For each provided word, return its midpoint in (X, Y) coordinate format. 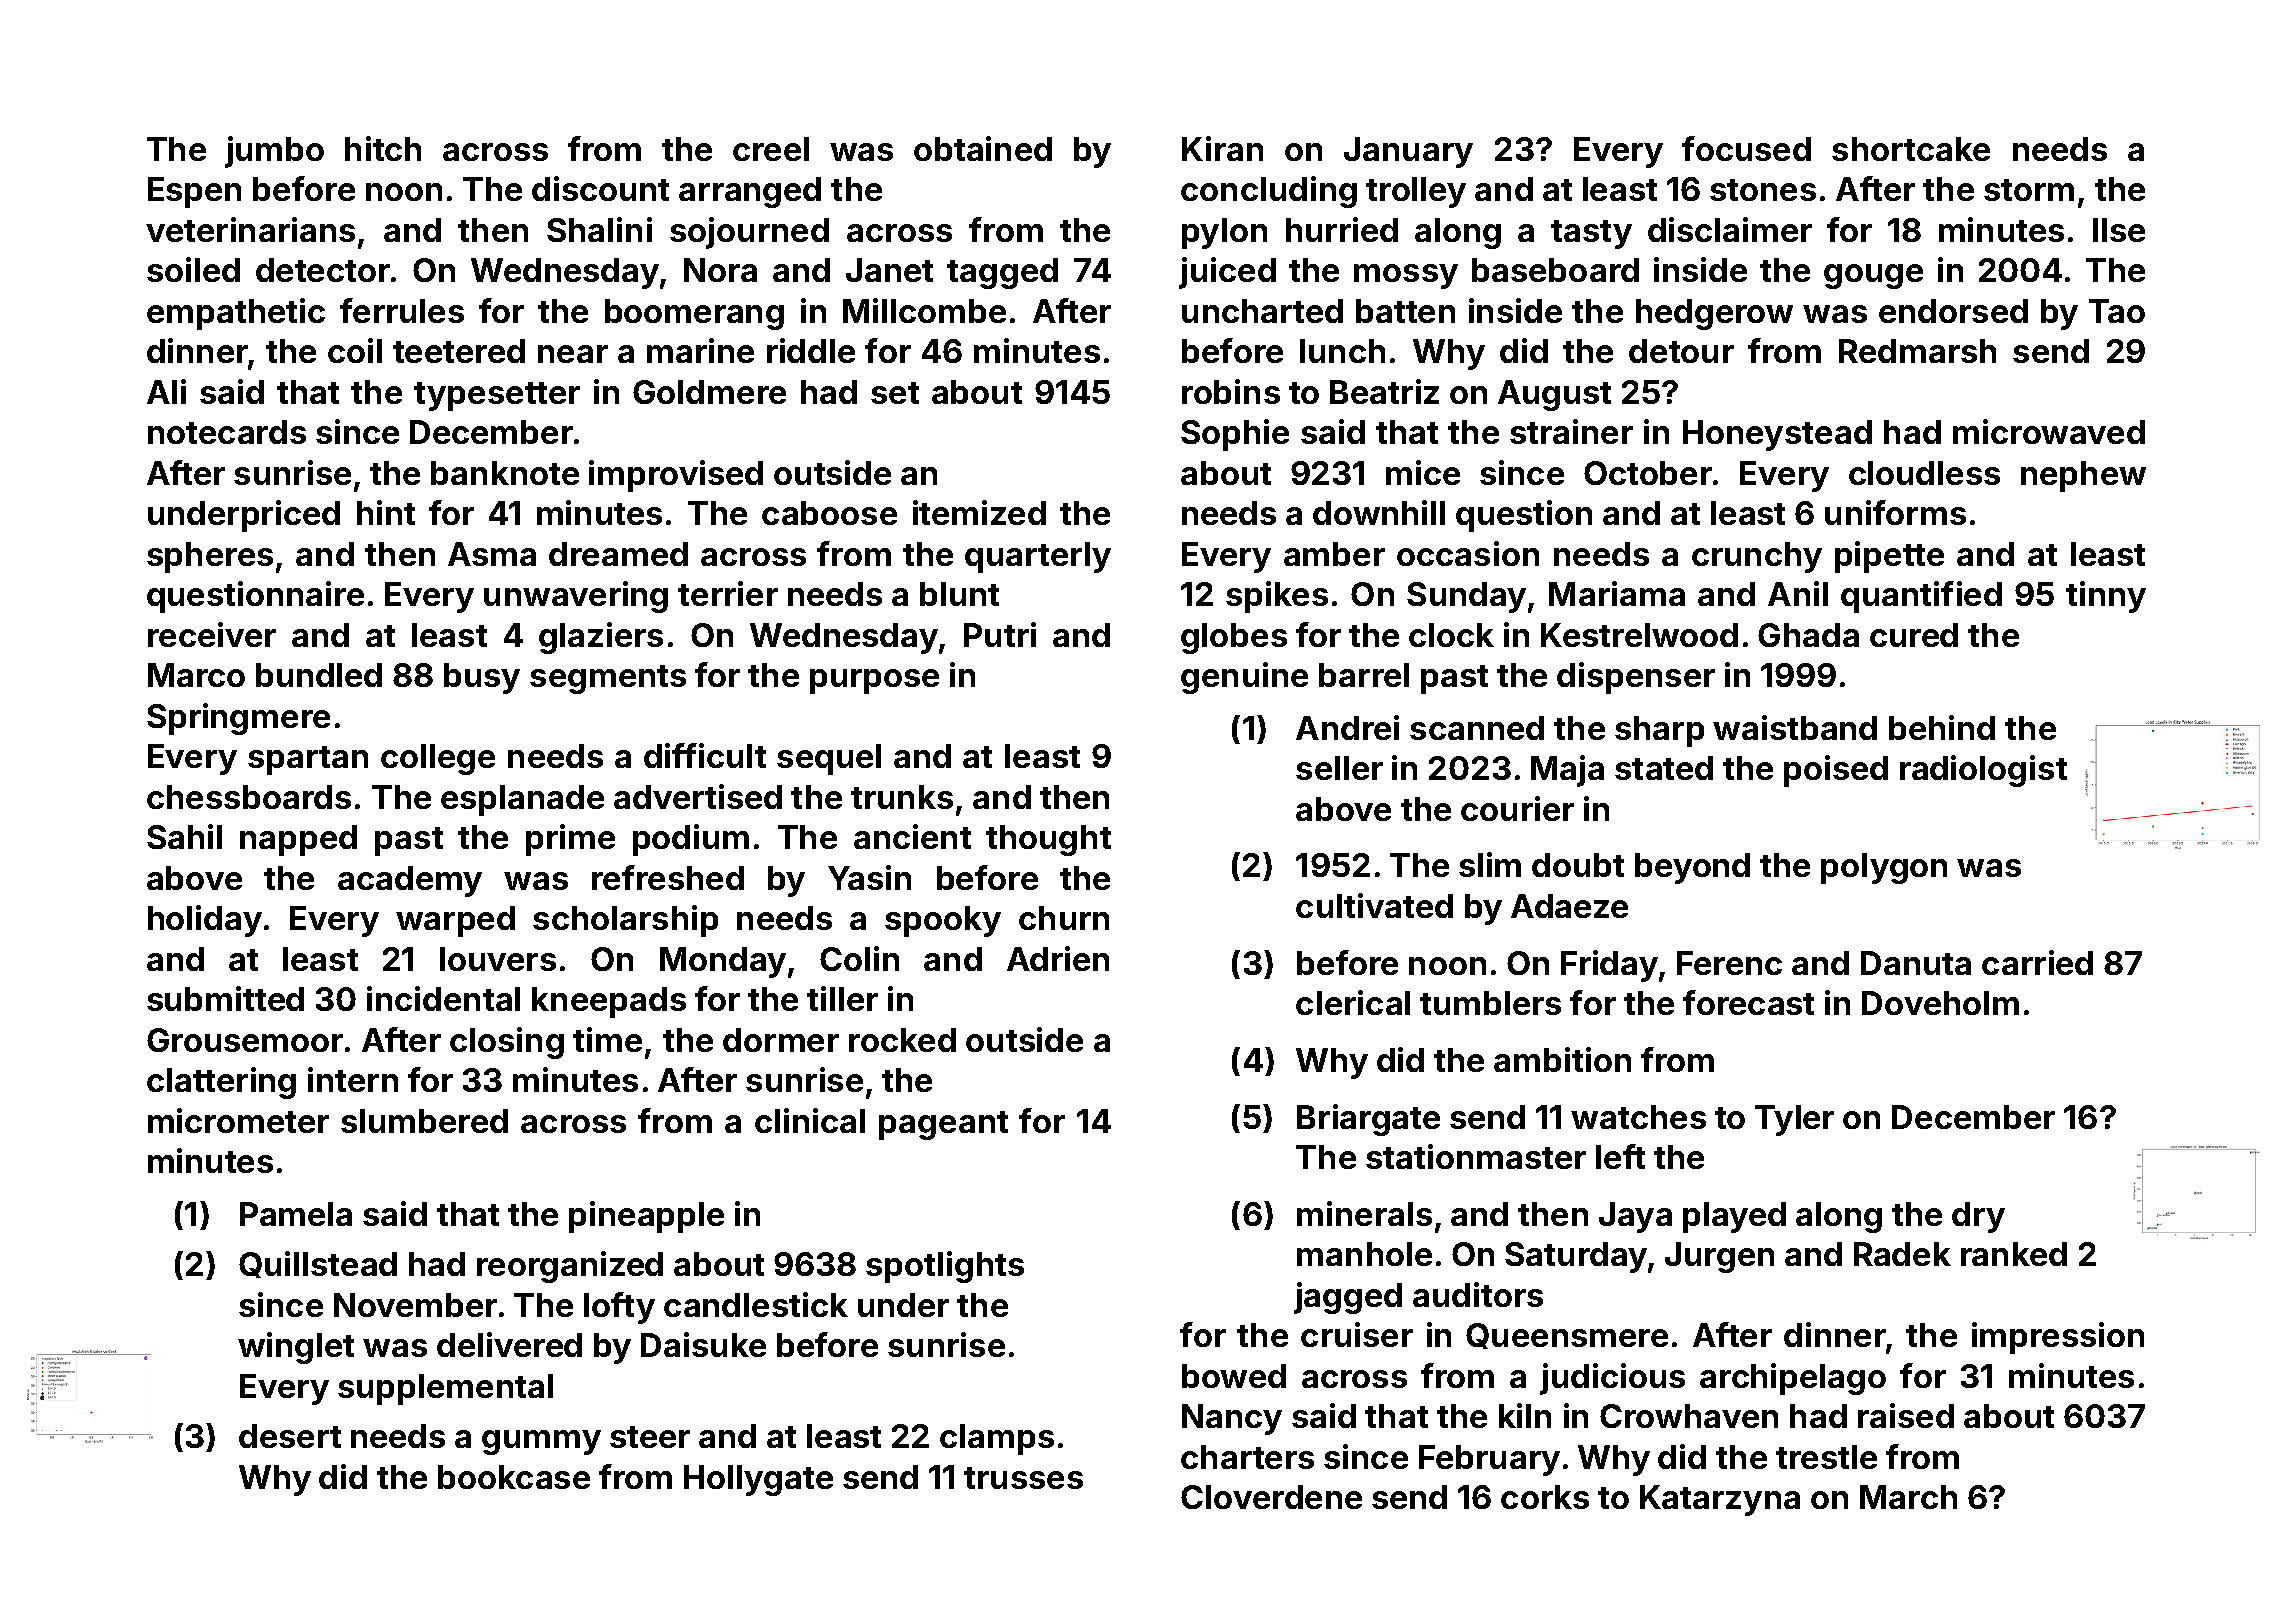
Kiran (1222, 148)
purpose (874, 681)
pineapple (646, 1217)
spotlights (945, 1267)
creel (771, 149)
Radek (1902, 1254)
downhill (1379, 512)
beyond (1692, 868)
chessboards (249, 797)
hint (386, 512)
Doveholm (1940, 1003)
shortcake (1911, 149)
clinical (810, 1120)
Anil (1798, 593)
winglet (296, 1348)
